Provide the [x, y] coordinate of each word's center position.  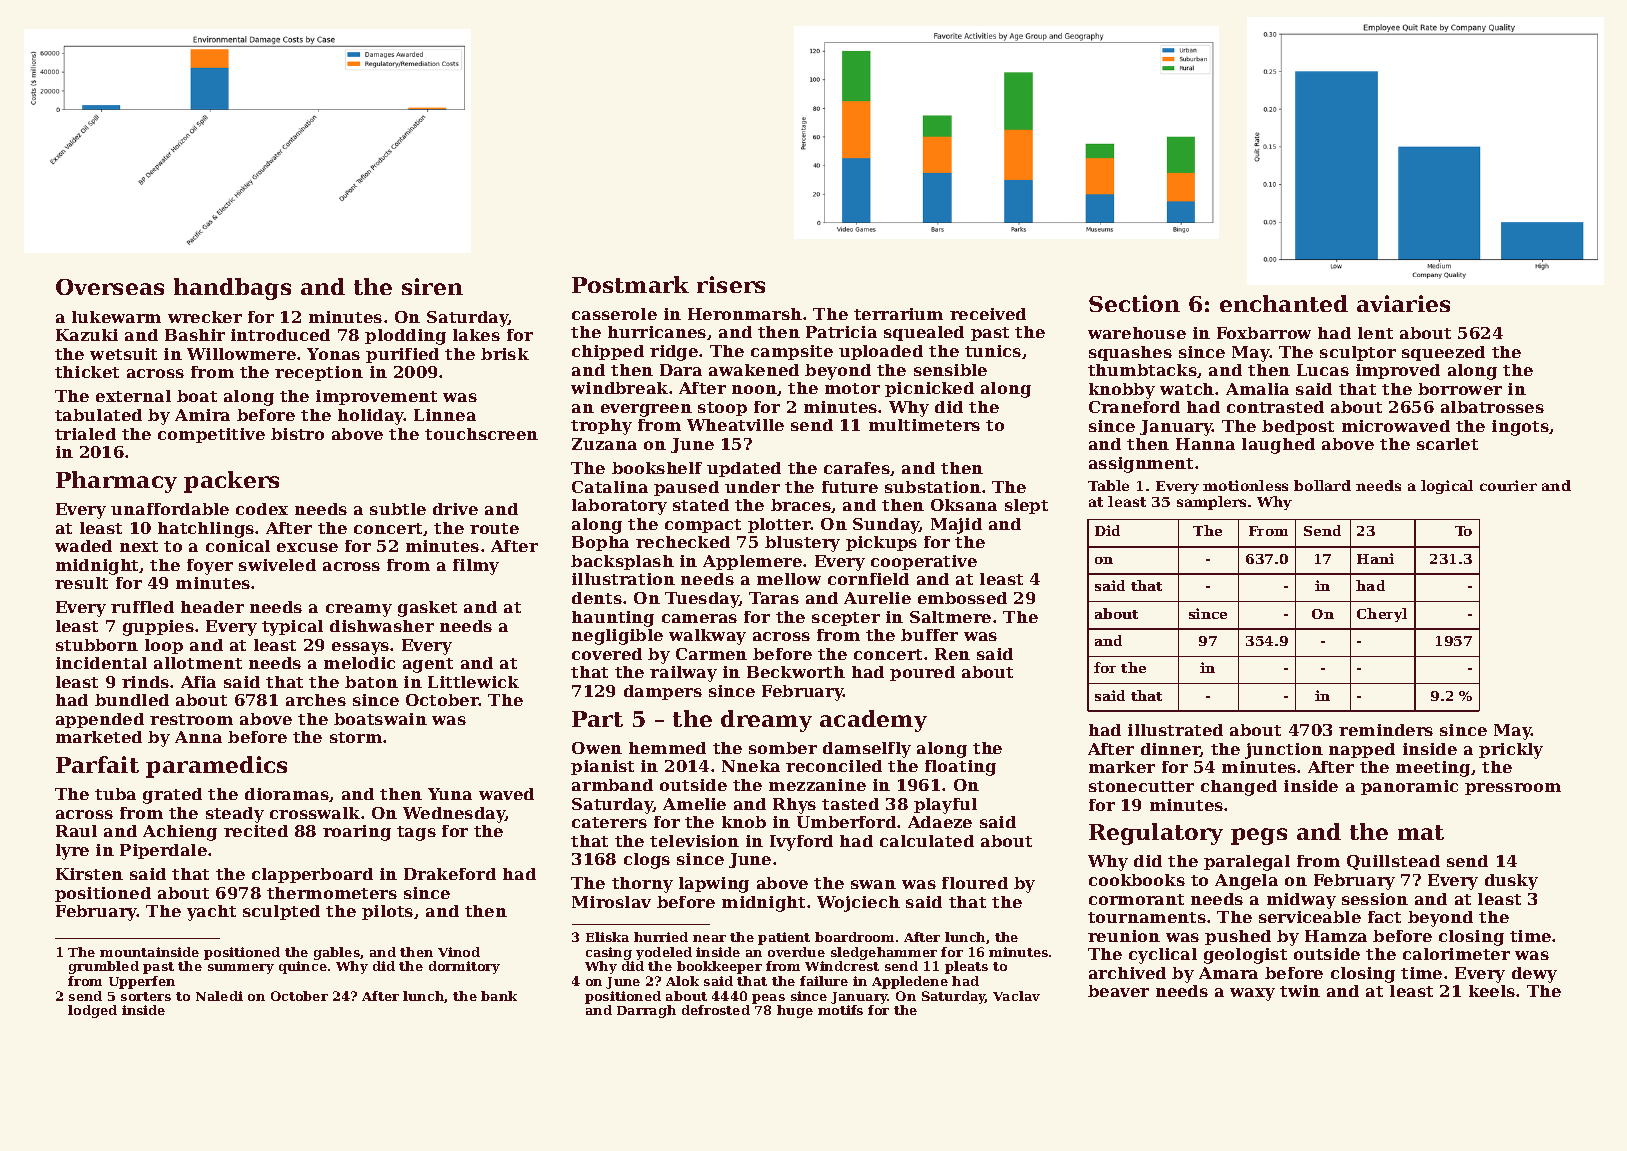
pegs [1259, 836]
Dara [681, 370]
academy [873, 721]
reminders [1386, 730]
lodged [92, 1011]
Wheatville [735, 425]
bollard [1322, 485]
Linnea [445, 415]
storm [356, 737]
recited [256, 831]
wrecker [205, 317]
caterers [609, 822]
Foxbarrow [1264, 333]
